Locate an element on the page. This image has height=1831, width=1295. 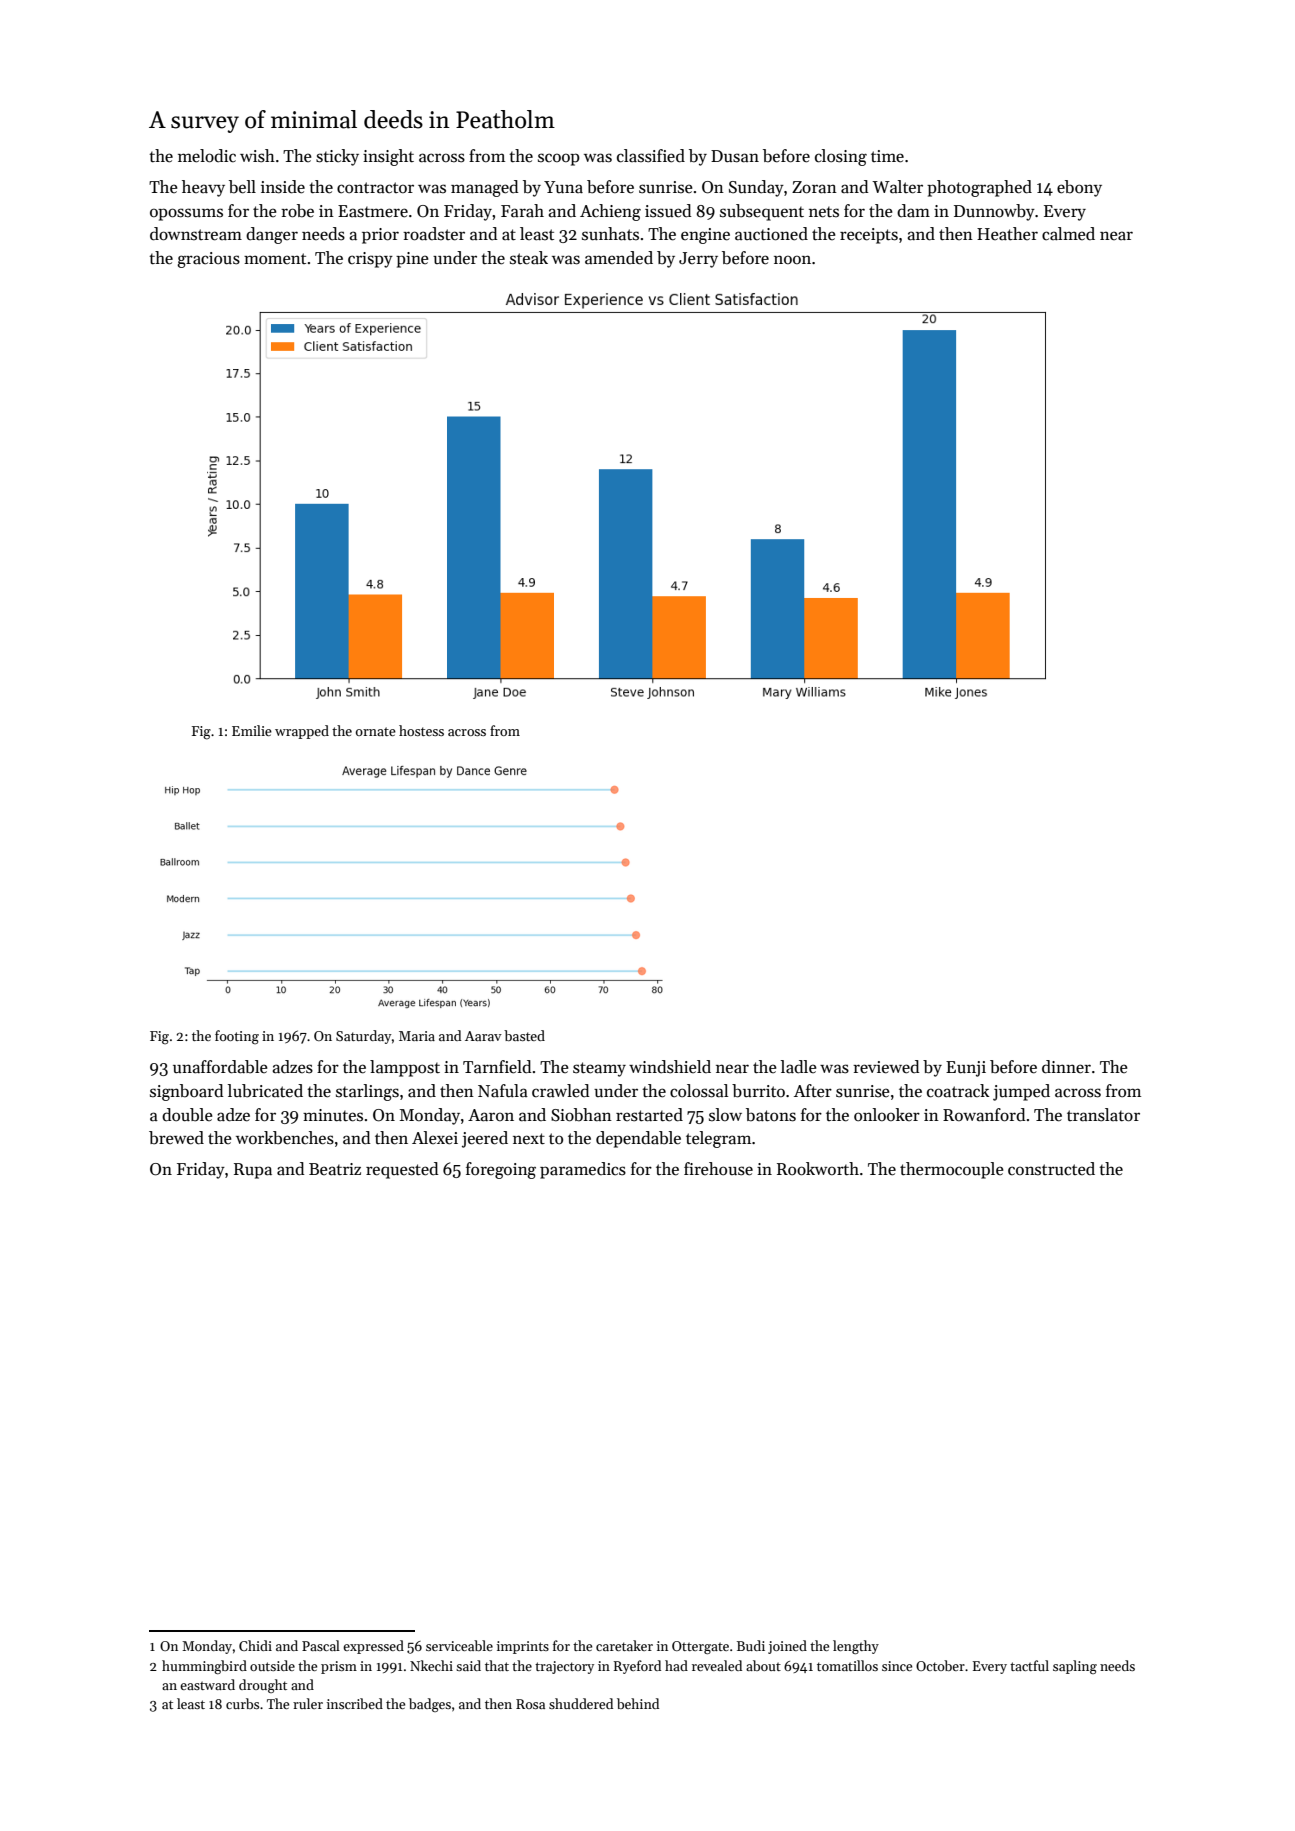
paramedics is located at coordinates (583, 1170).
